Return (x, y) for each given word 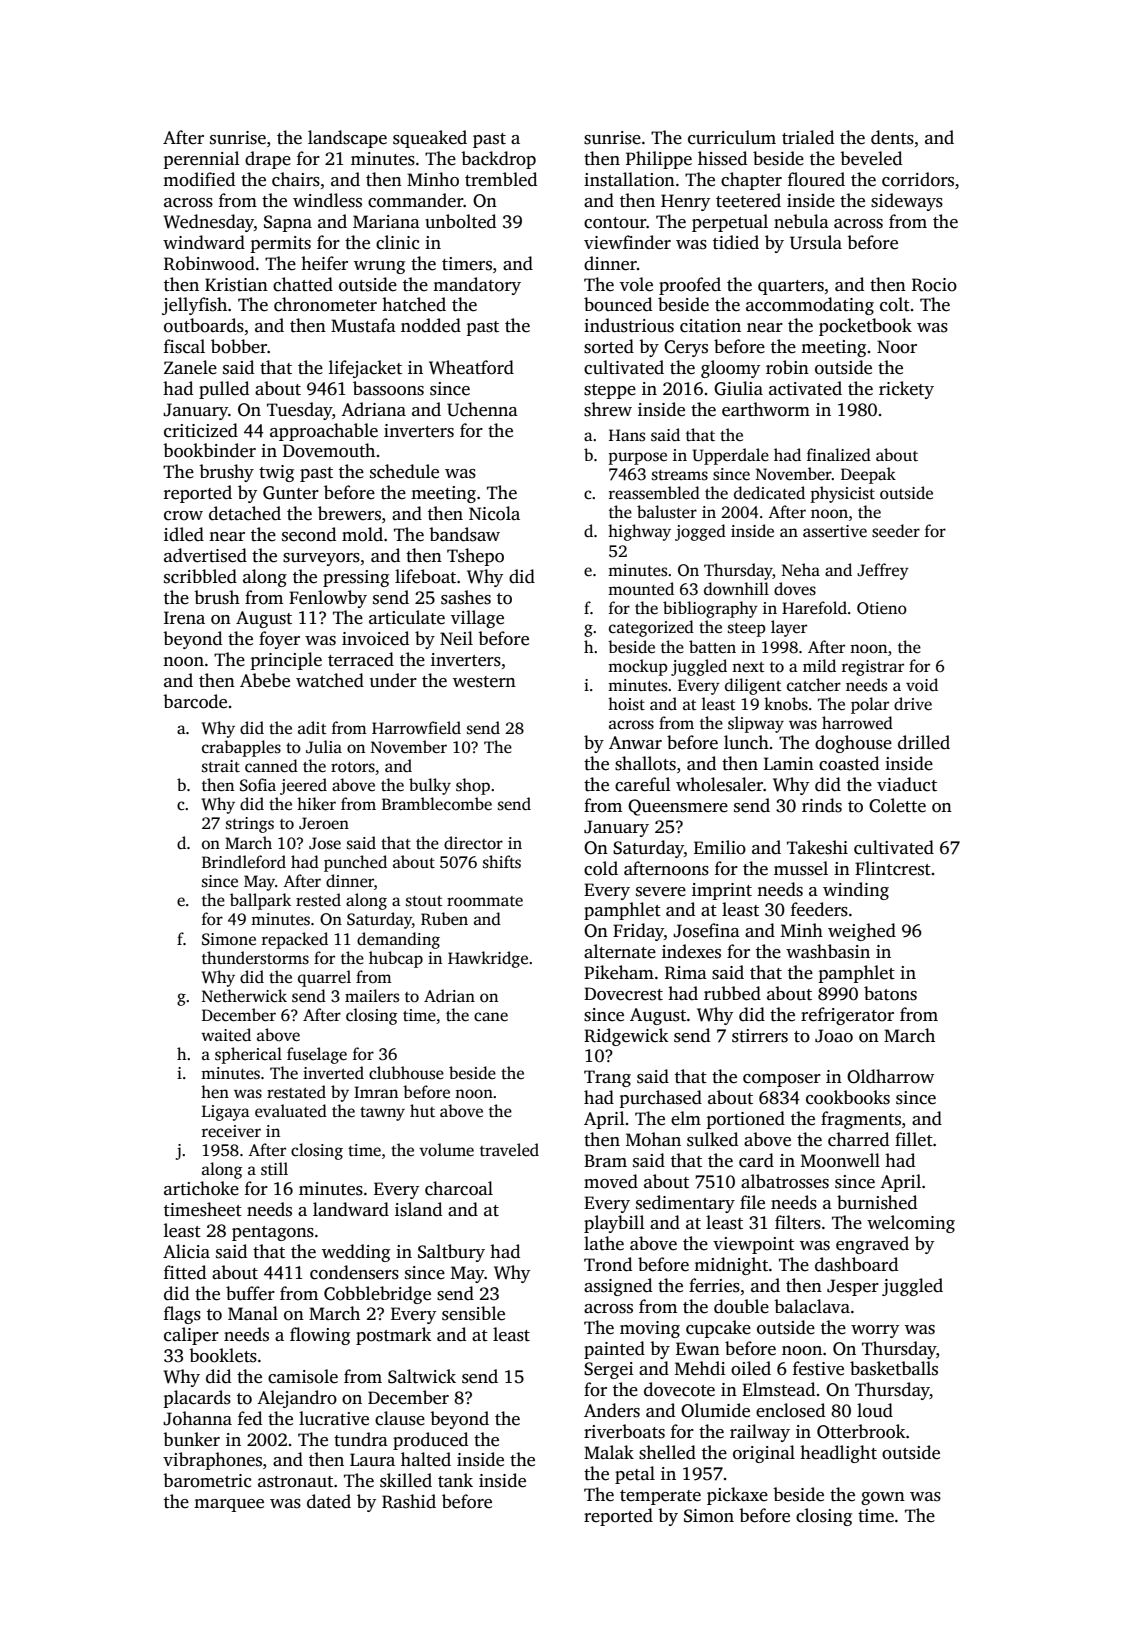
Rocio (934, 285)
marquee (229, 1505)
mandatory (477, 286)
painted (614, 1350)
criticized (201, 430)
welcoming (911, 1224)
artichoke (201, 1188)
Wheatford (471, 367)
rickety (906, 390)
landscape (347, 139)
